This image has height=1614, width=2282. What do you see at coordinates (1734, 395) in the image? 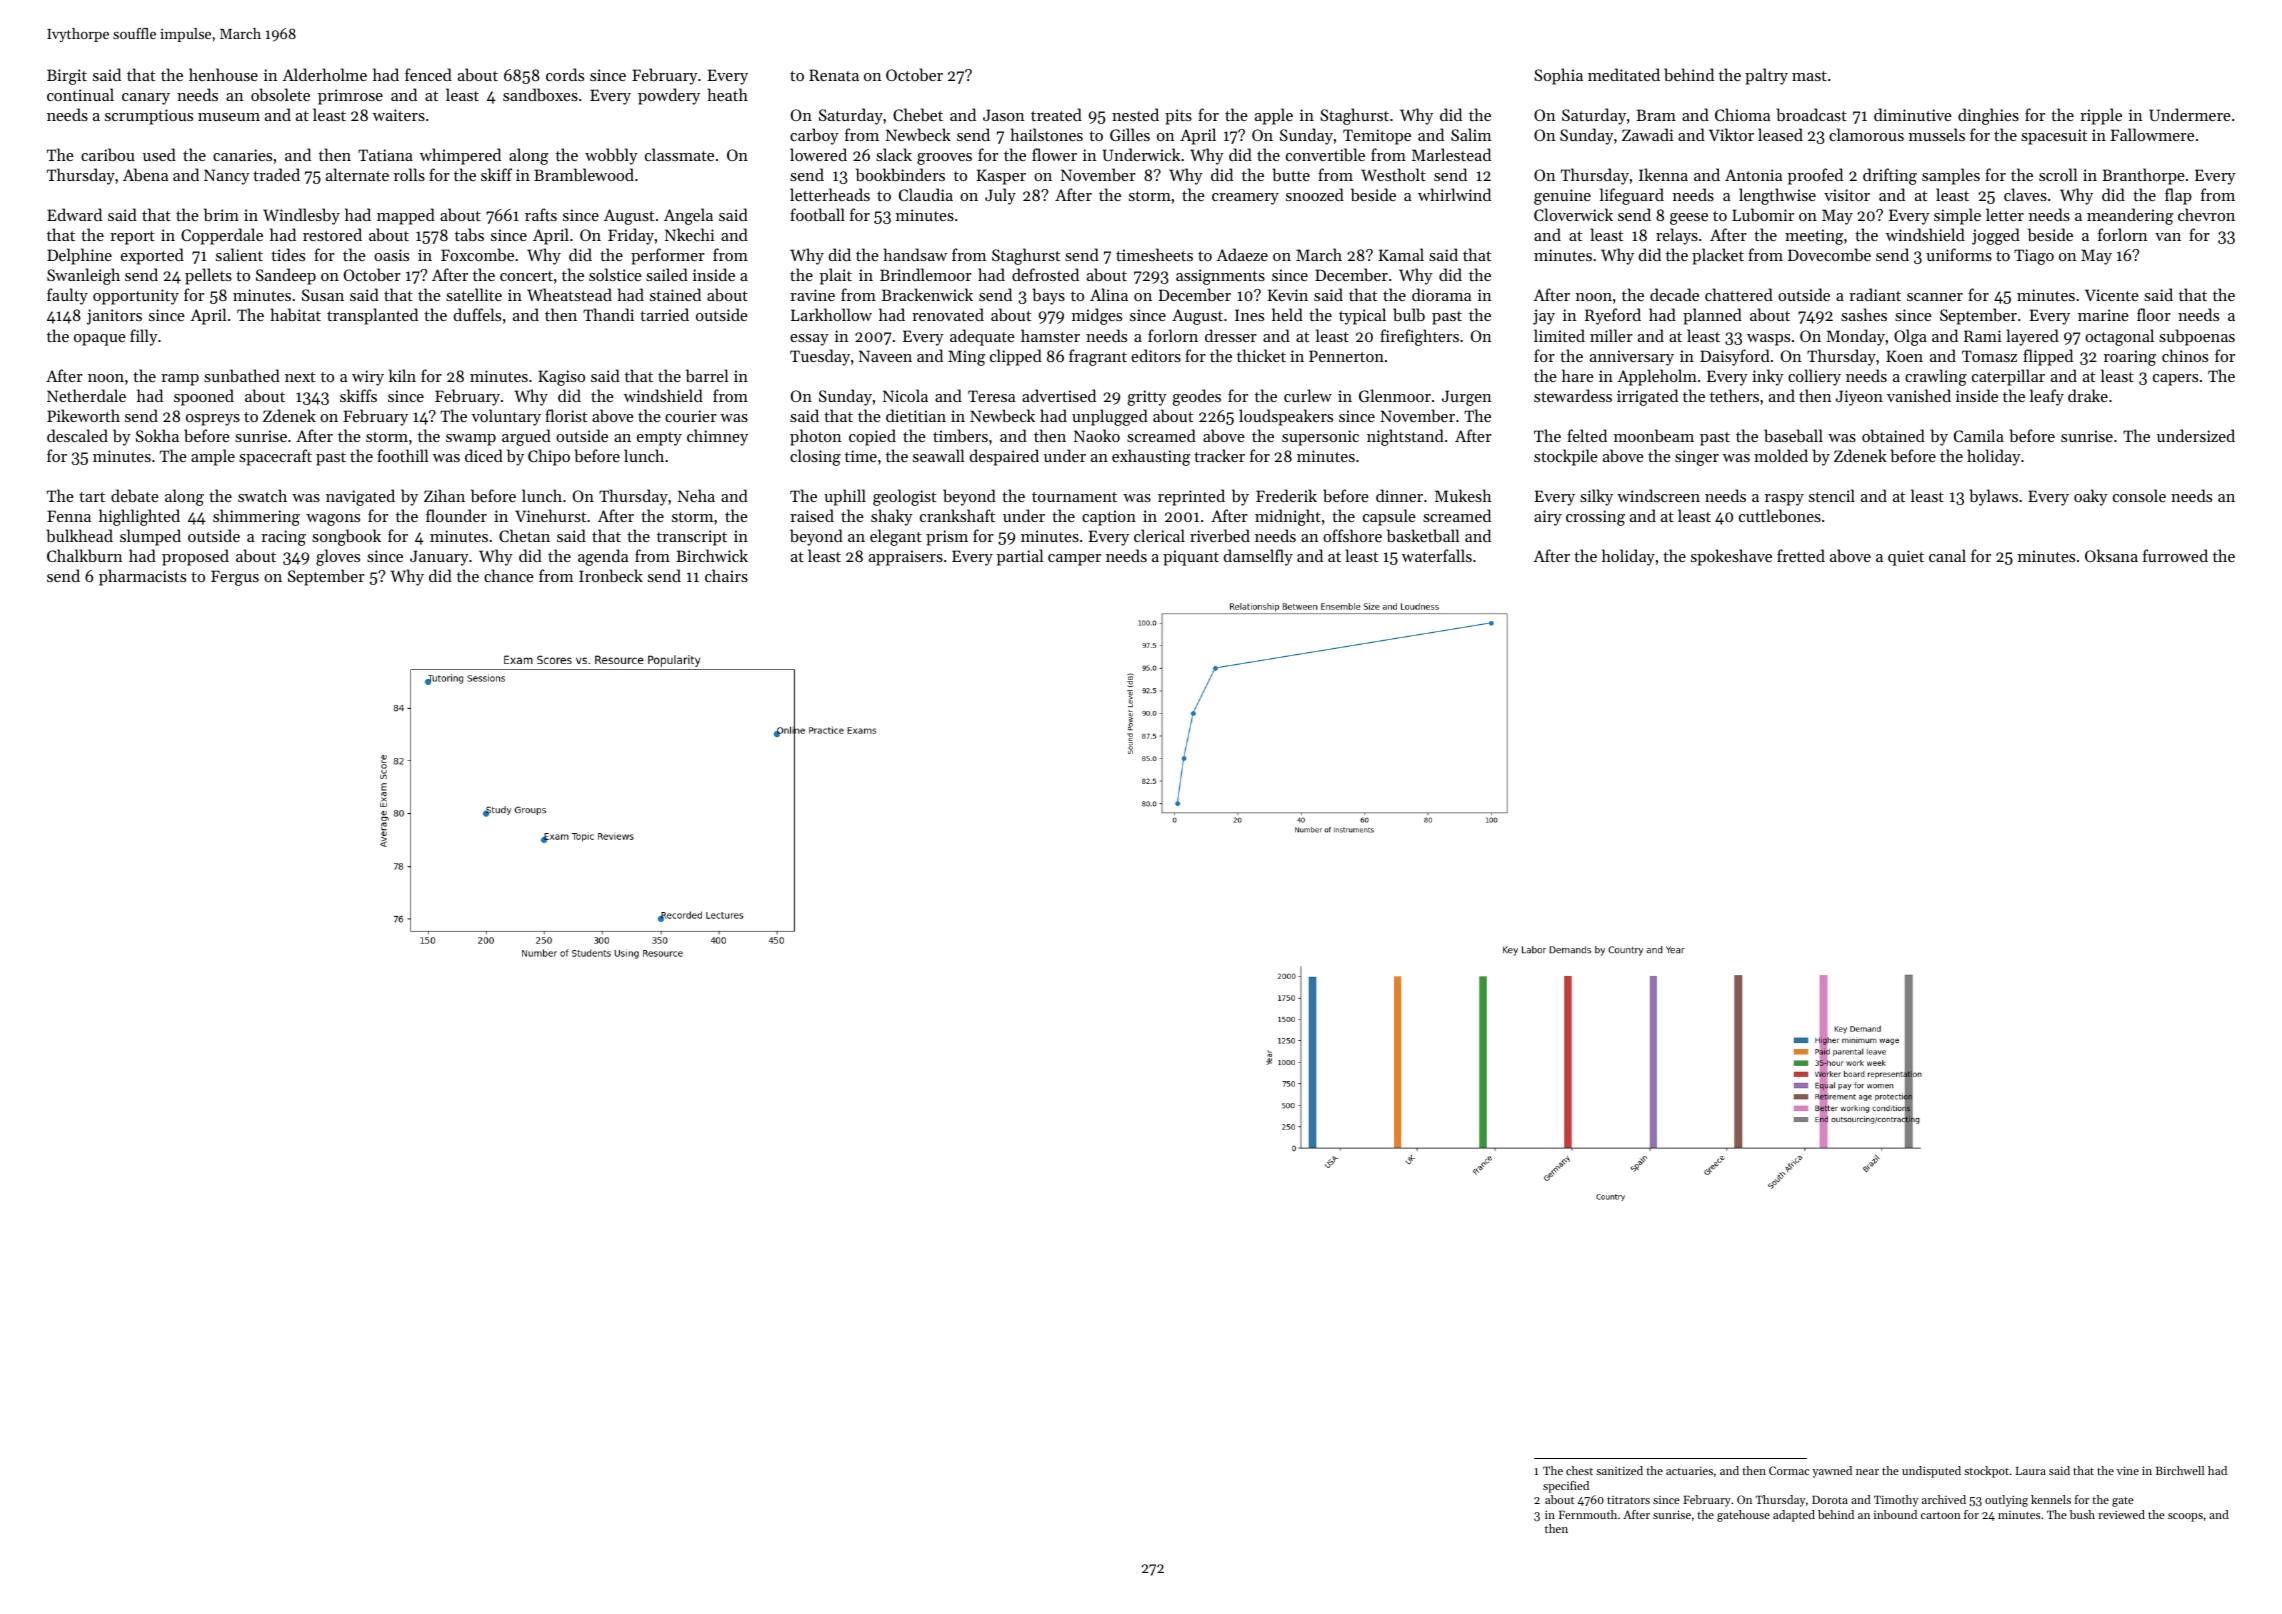
I see `tethers` at bounding box center [1734, 395].
